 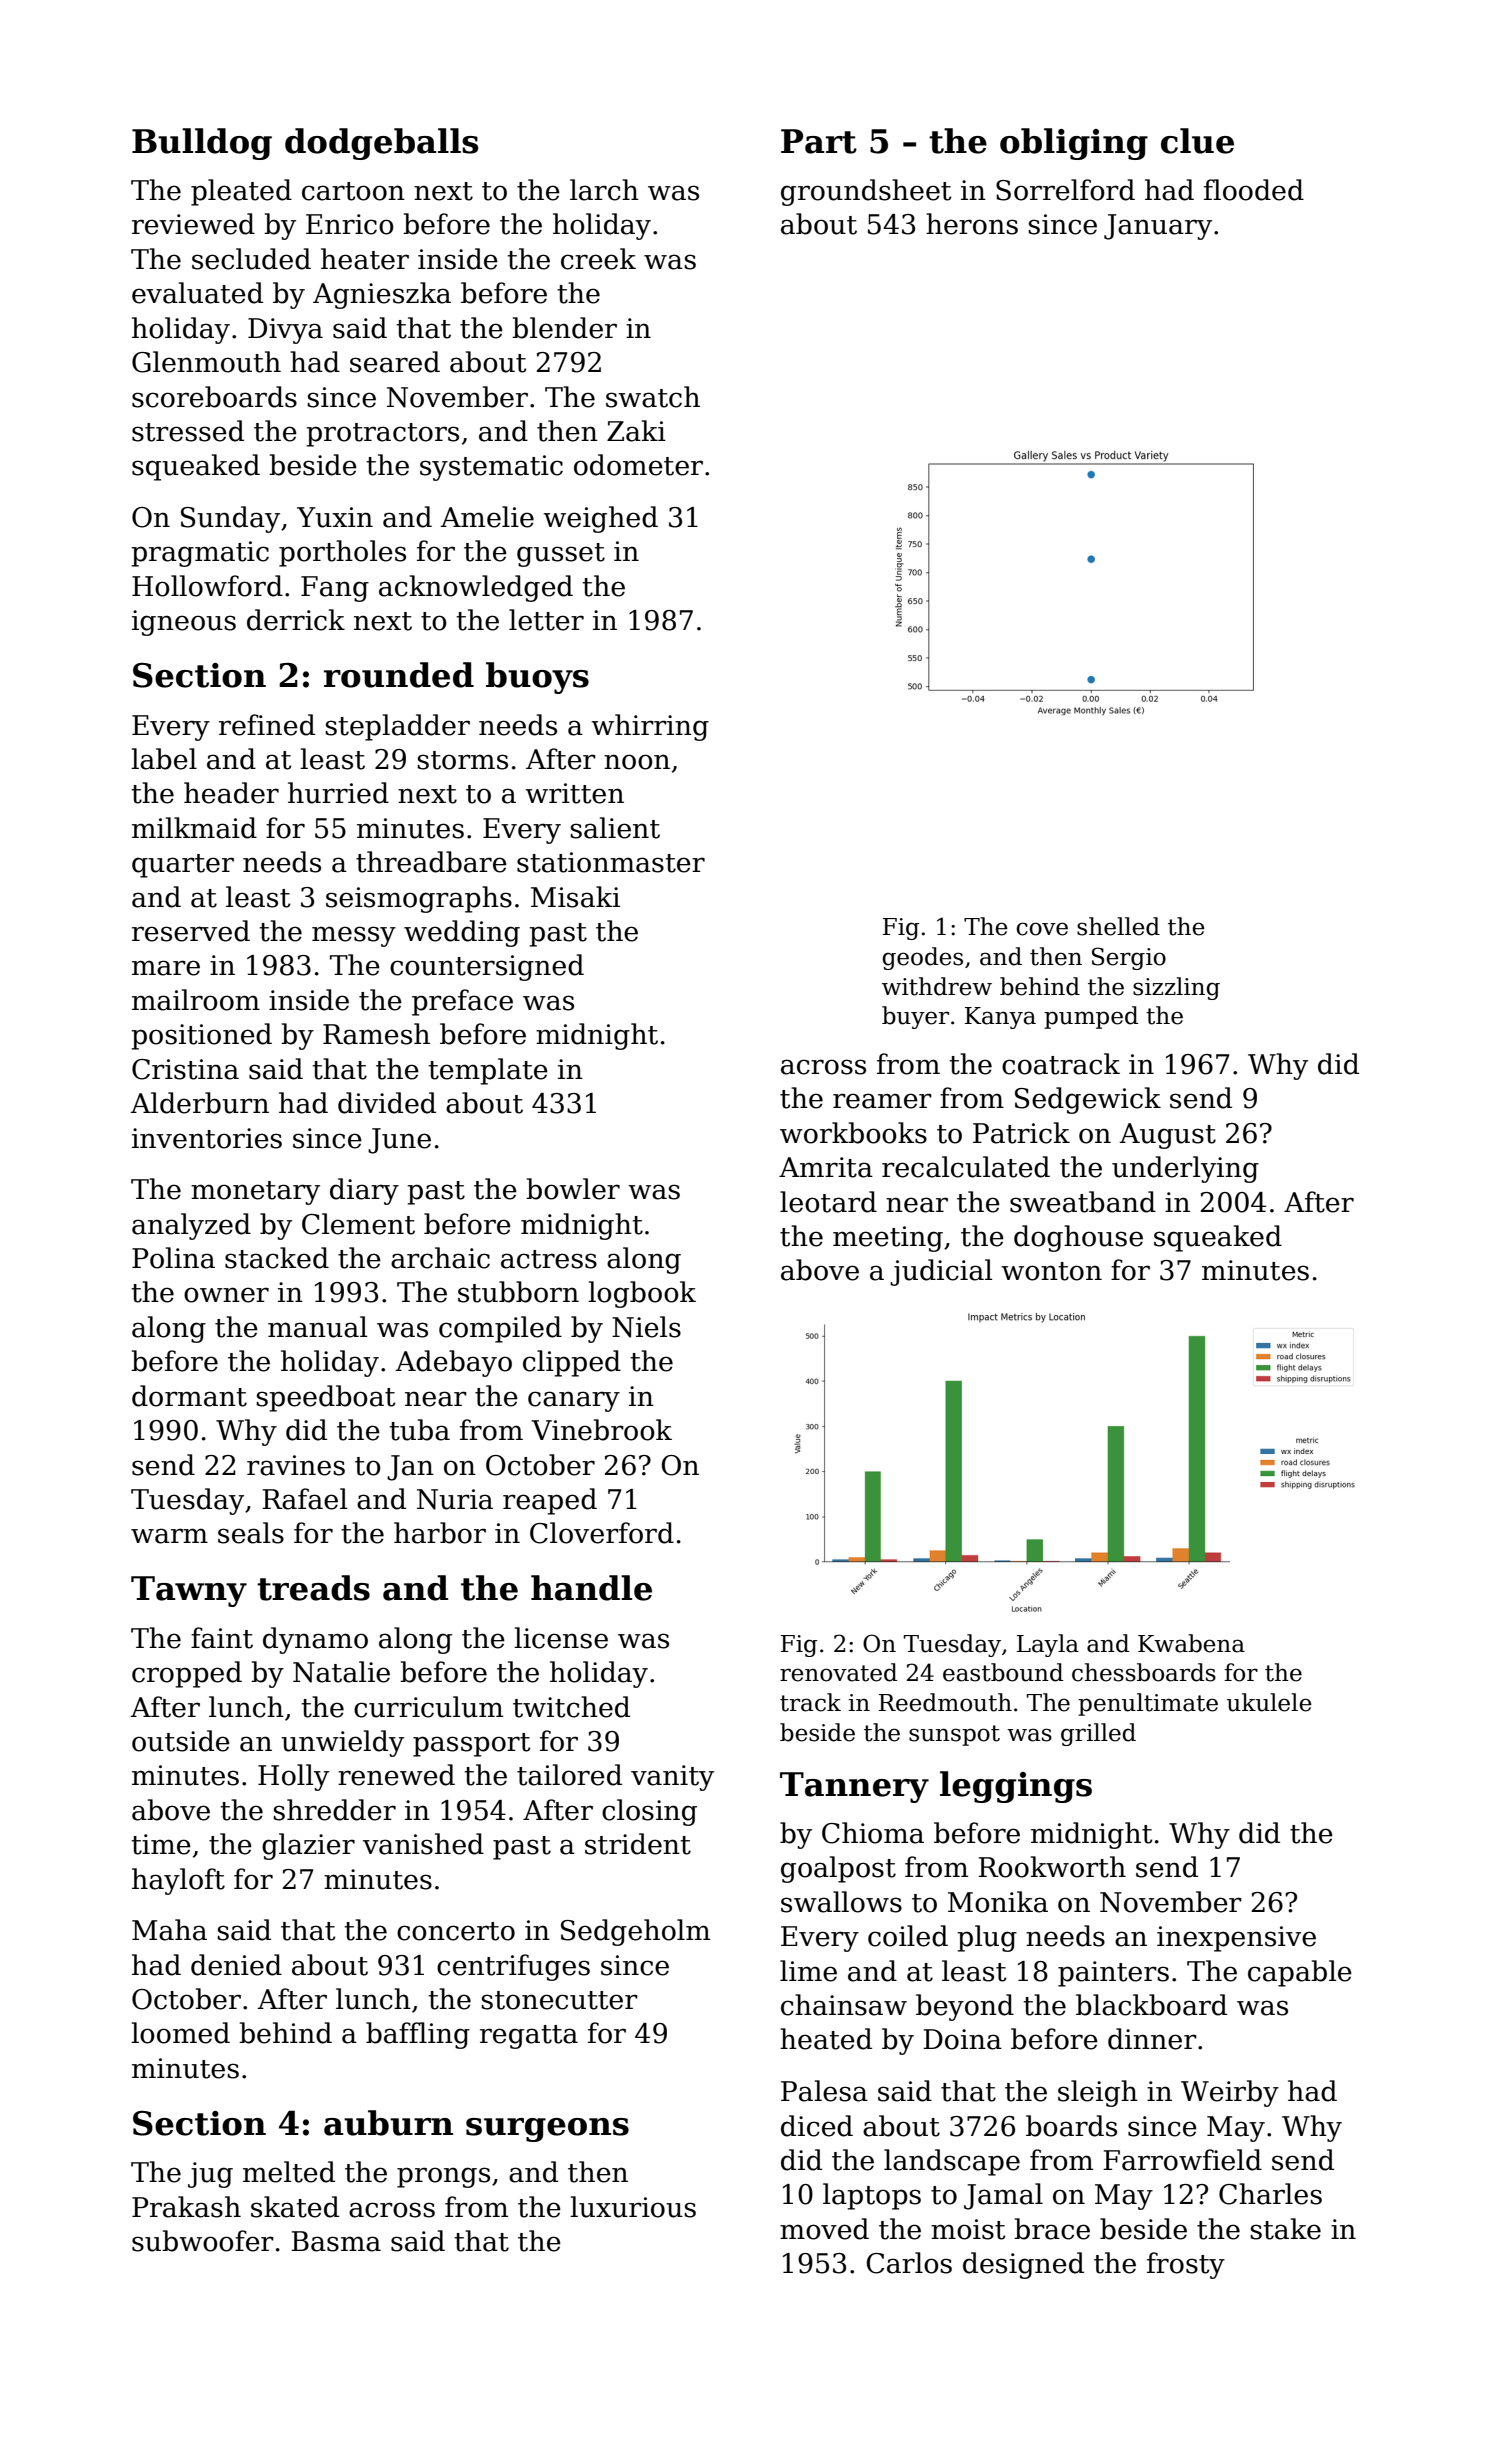 I want to click on manual, so click(x=317, y=1327).
